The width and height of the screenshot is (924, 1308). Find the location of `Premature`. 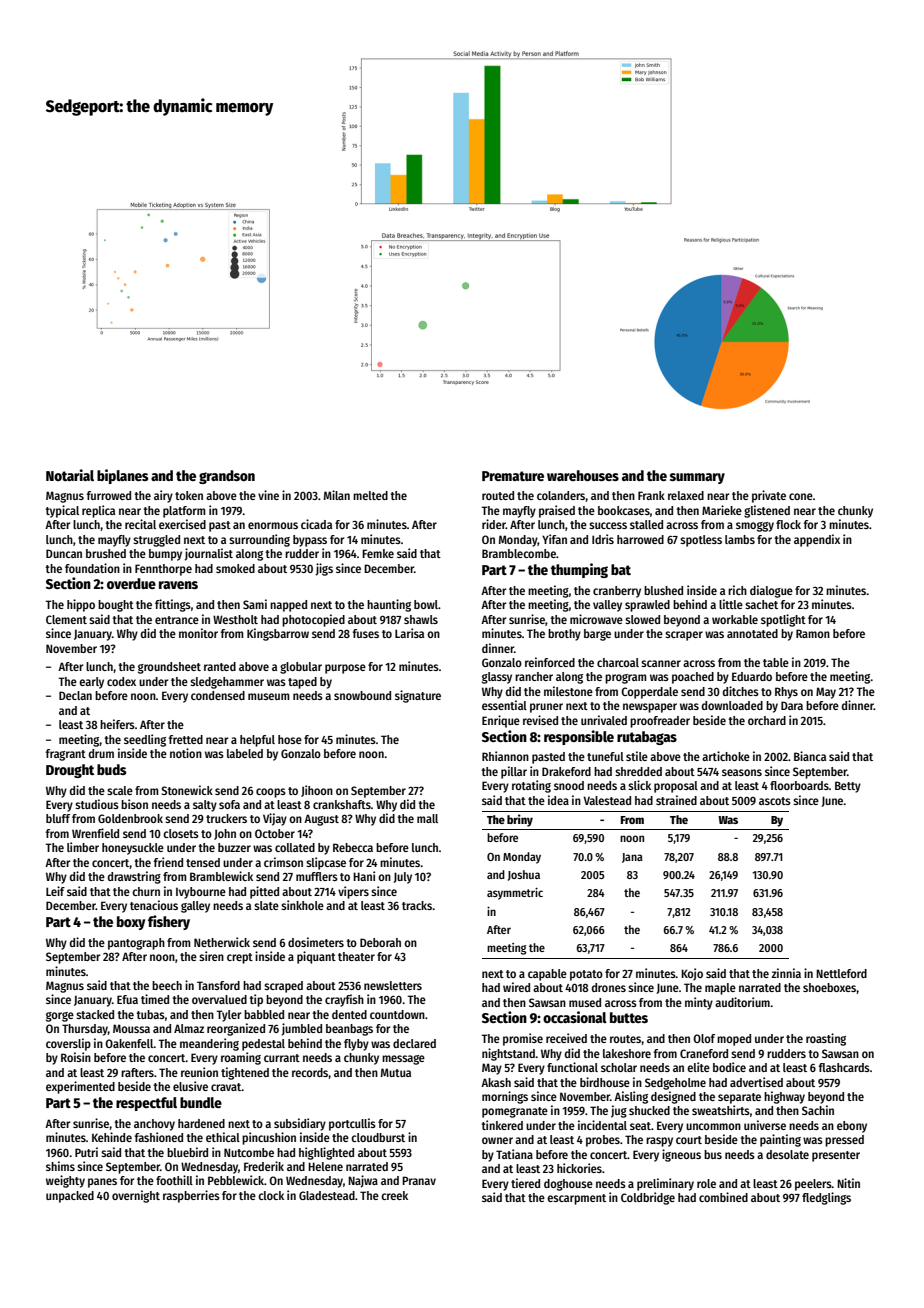

Premature is located at coordinates (513, 476).
